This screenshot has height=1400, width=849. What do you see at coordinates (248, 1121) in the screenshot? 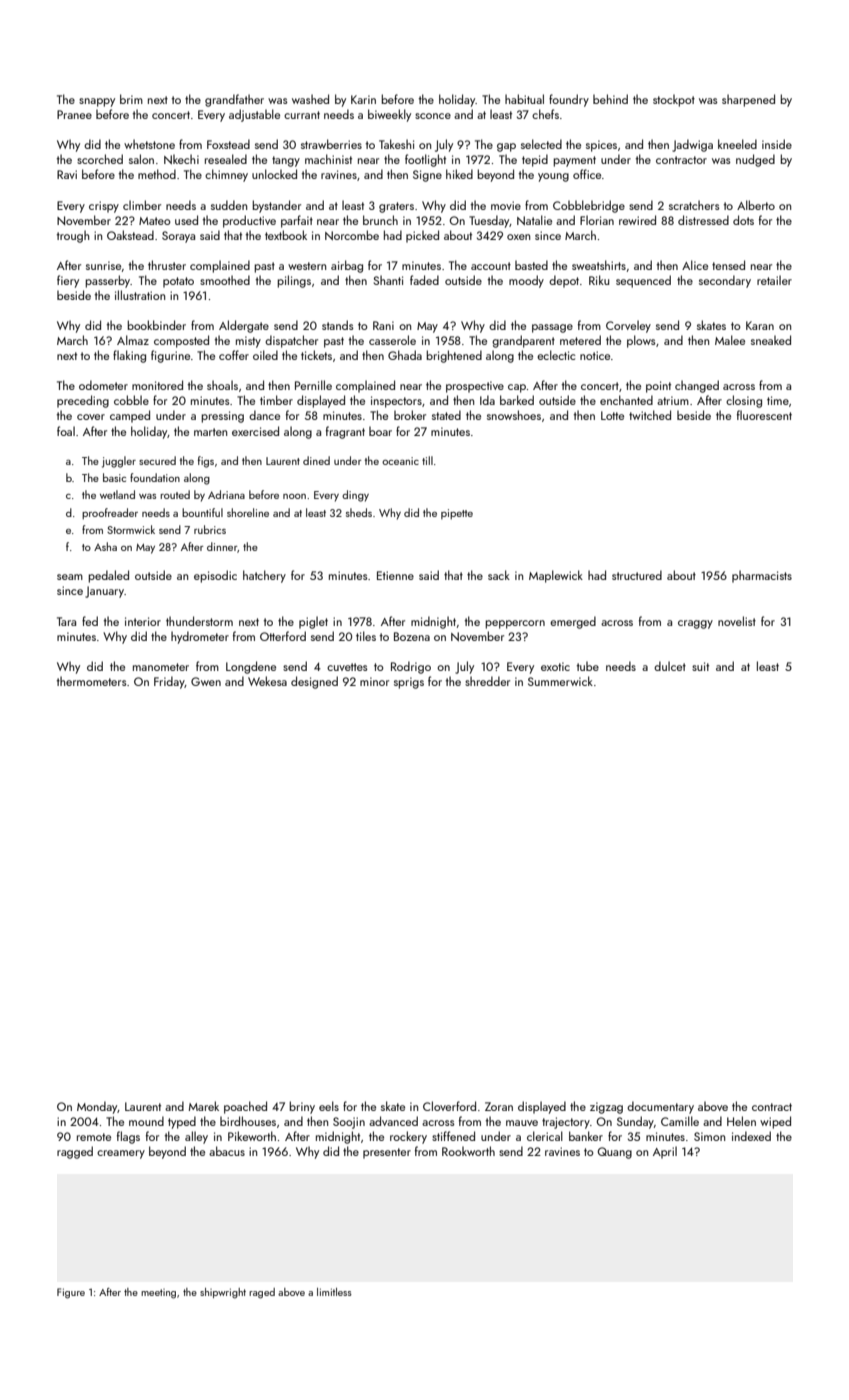
I see `birdhouses` at bounding box center [248, 1121].
